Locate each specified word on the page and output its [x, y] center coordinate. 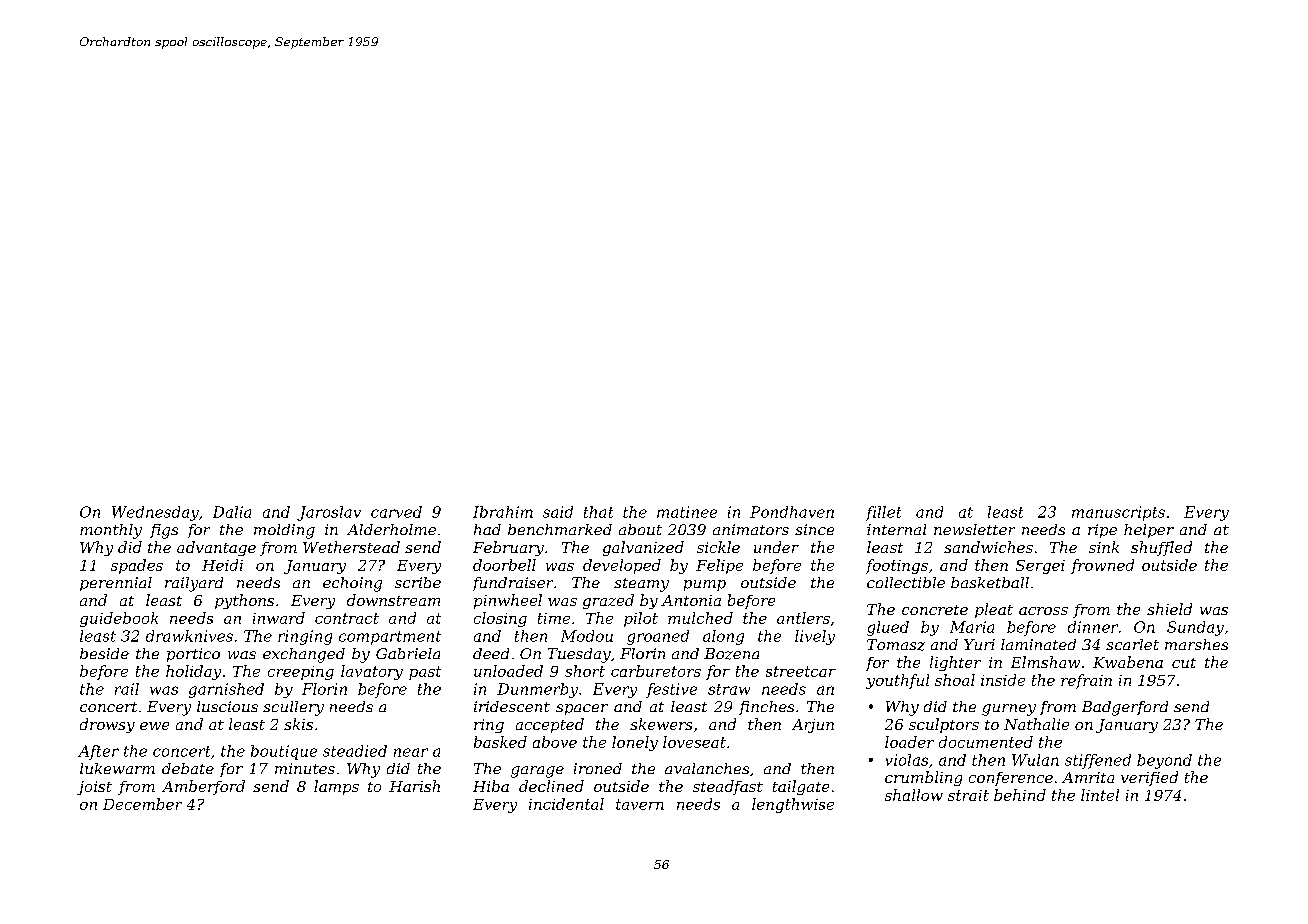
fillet [883, 513]
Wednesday [155, 513]
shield [1169, 609]
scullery [293, 708]
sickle [718, 547]
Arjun [813, 726]
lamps [336, 787]
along [723, 637]
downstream [393, 600]
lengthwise [793, 805]
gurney [1009, 710]
